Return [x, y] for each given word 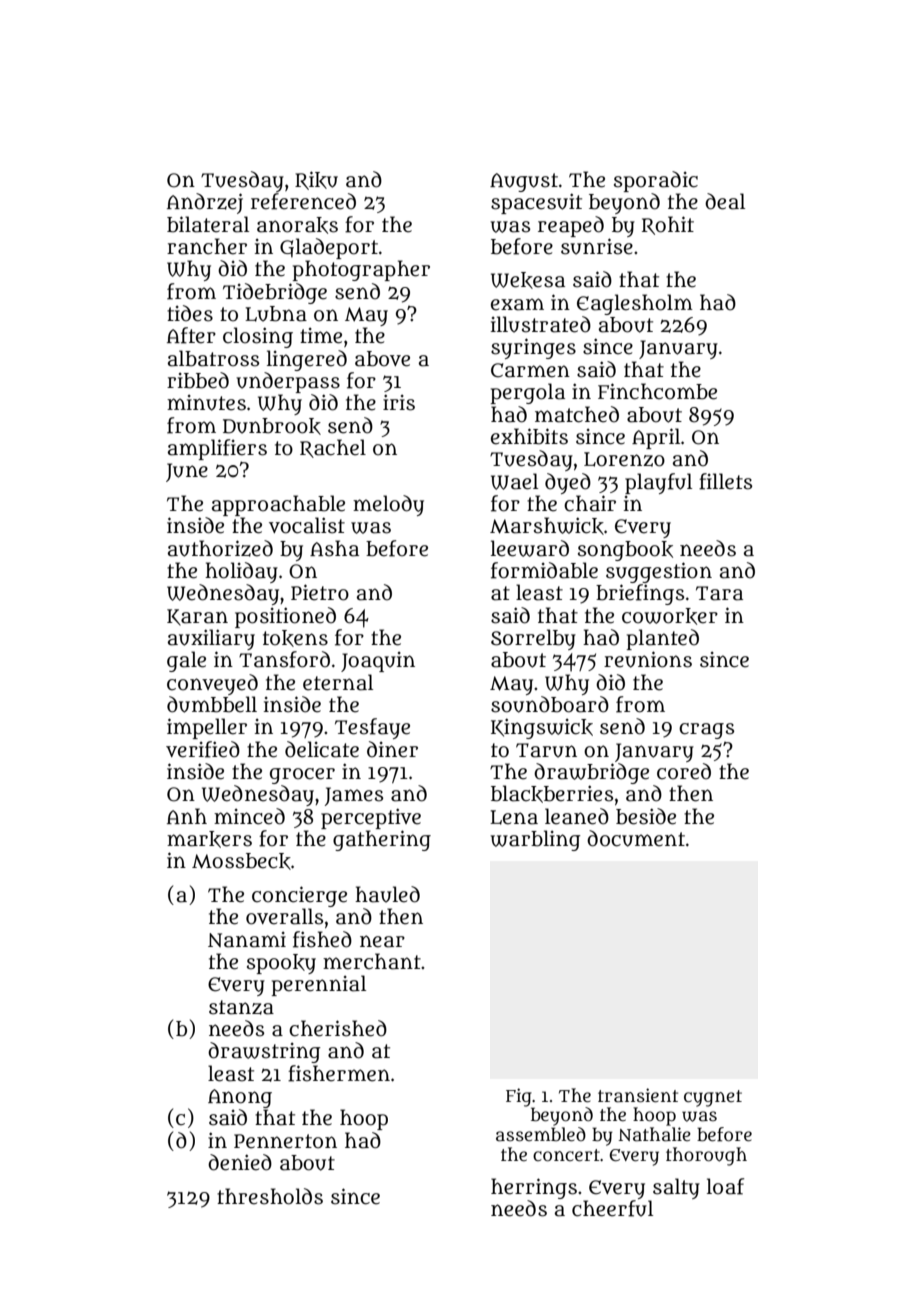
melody [388, 505]
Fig [519, 1097]
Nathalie [654, 1134]
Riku [316, 180]
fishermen [339, 1073]
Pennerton [285, 1141]
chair [590, 503]
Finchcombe [657, 391]
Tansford [284, 659]
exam [517, 304]
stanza [241, 1007]
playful [658, 483]
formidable [544, 570]
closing [258, 337]
